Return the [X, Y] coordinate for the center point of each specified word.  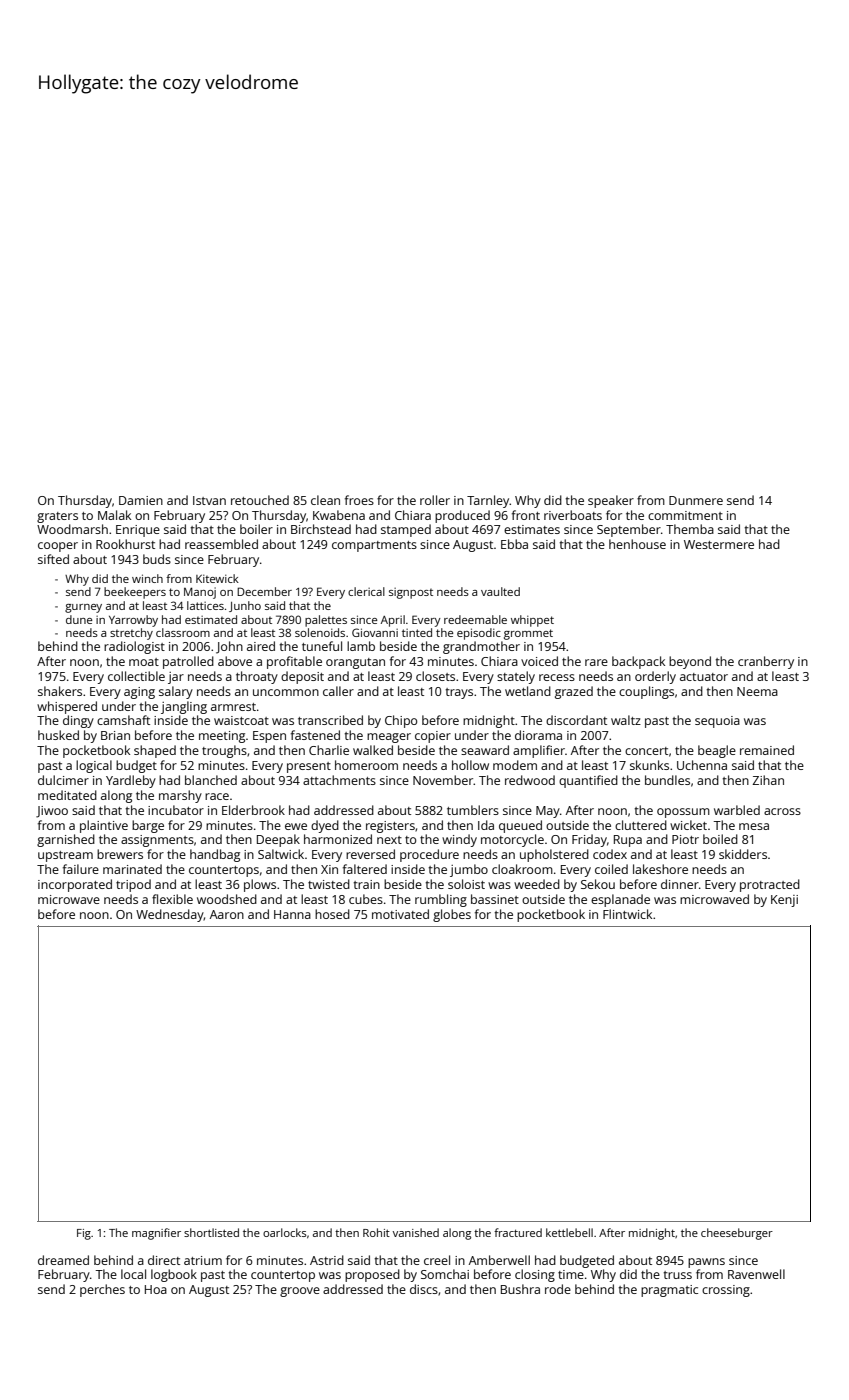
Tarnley [488, 501]
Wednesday [170, 915]
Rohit [376, 1232]
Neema [757, 691]
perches [102, 1290]
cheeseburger [737, 1234]
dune [79, 619]
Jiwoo [52, 812]
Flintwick [627, 914]
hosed [332, 914]
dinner [680, 884]
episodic [479, 634]
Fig [84, 1234]
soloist [466, 884]
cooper [58, 547]
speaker [611, 501]
